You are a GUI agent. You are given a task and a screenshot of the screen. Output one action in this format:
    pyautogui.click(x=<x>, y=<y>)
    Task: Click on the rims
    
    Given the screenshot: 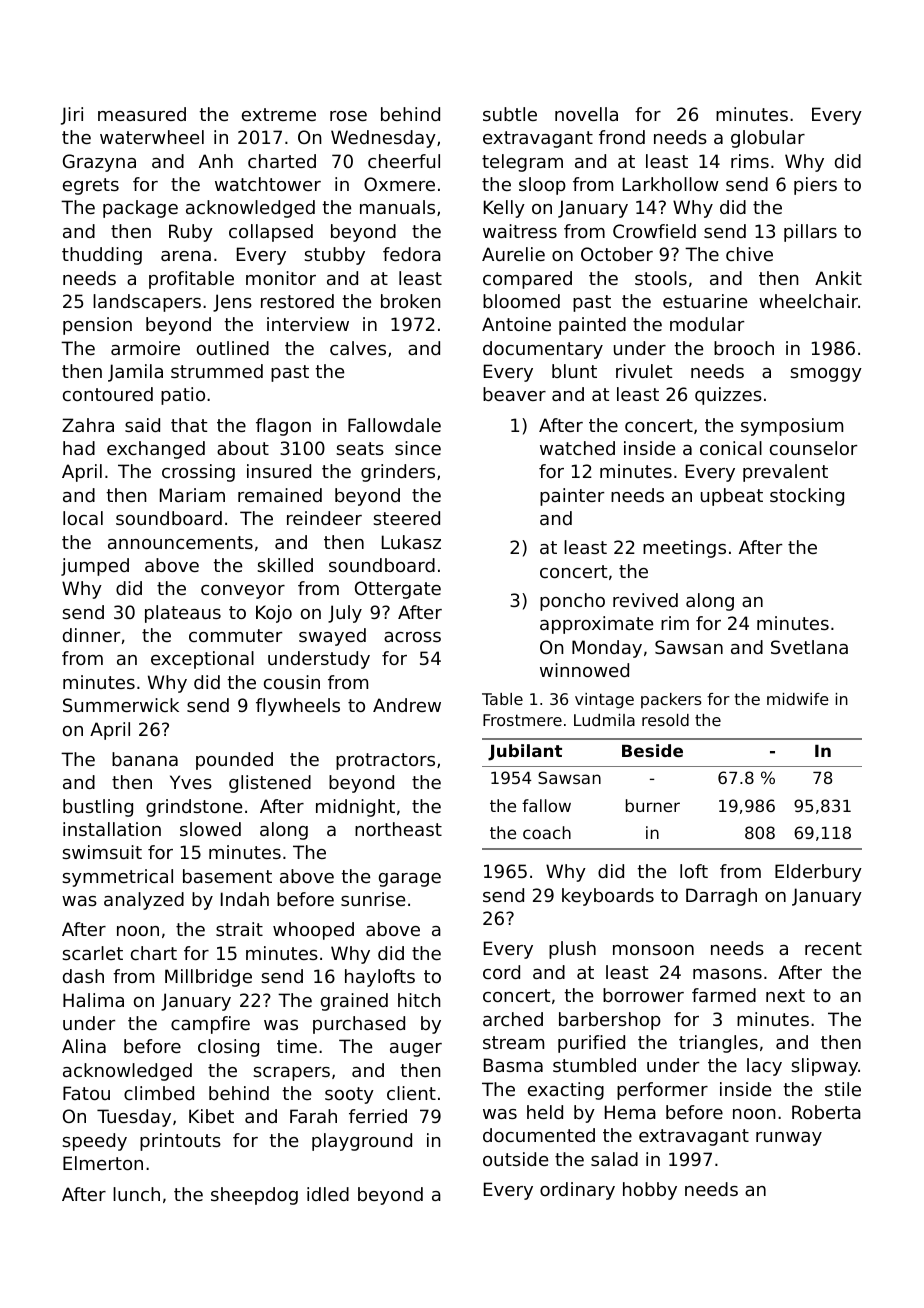 What is the action you would take?
    pyautogui.click(x=750, y=161)
